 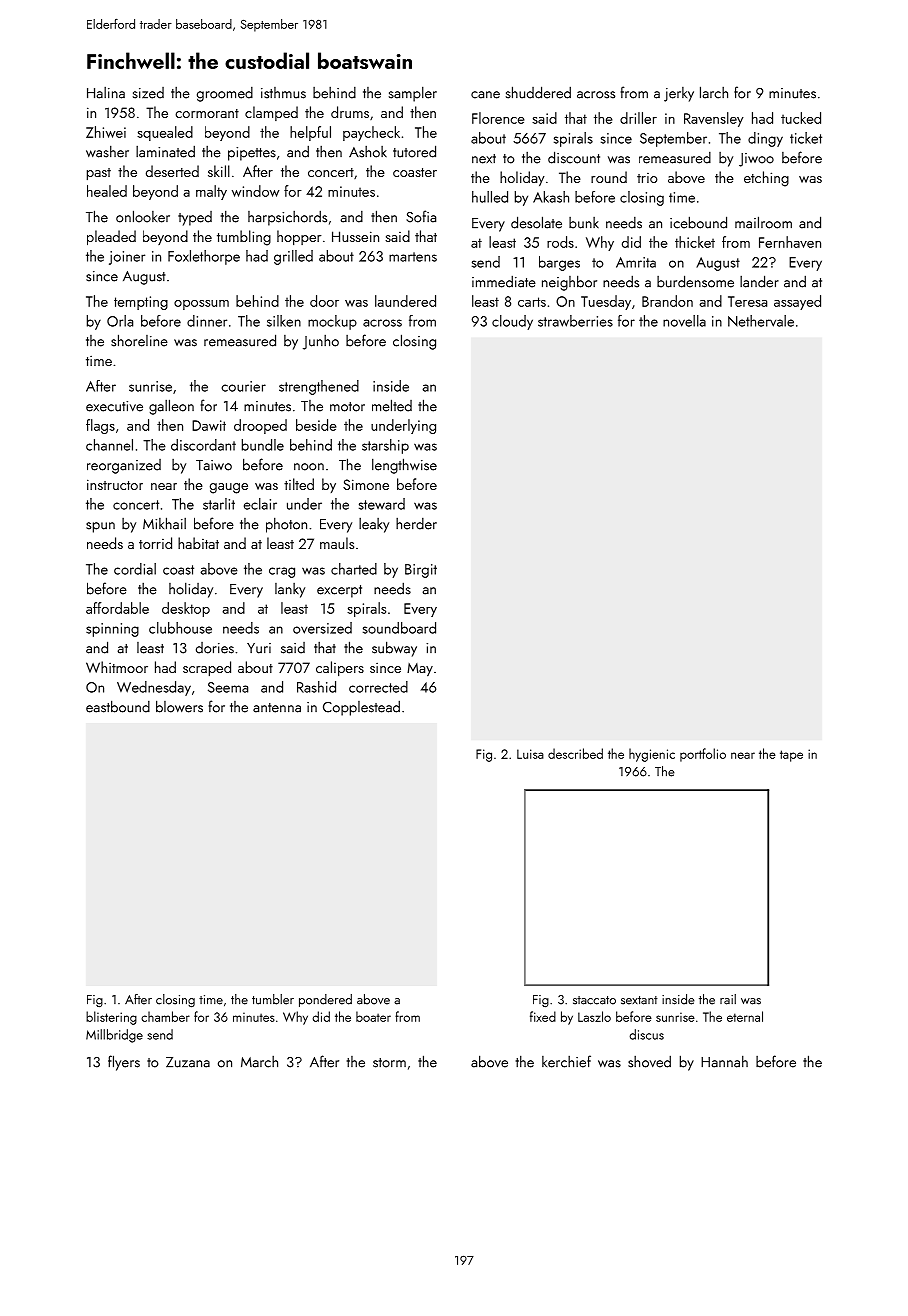 What do you see at coordinates (714, 92) in the page?
I see `larch` at bounding box center [714, 92].
